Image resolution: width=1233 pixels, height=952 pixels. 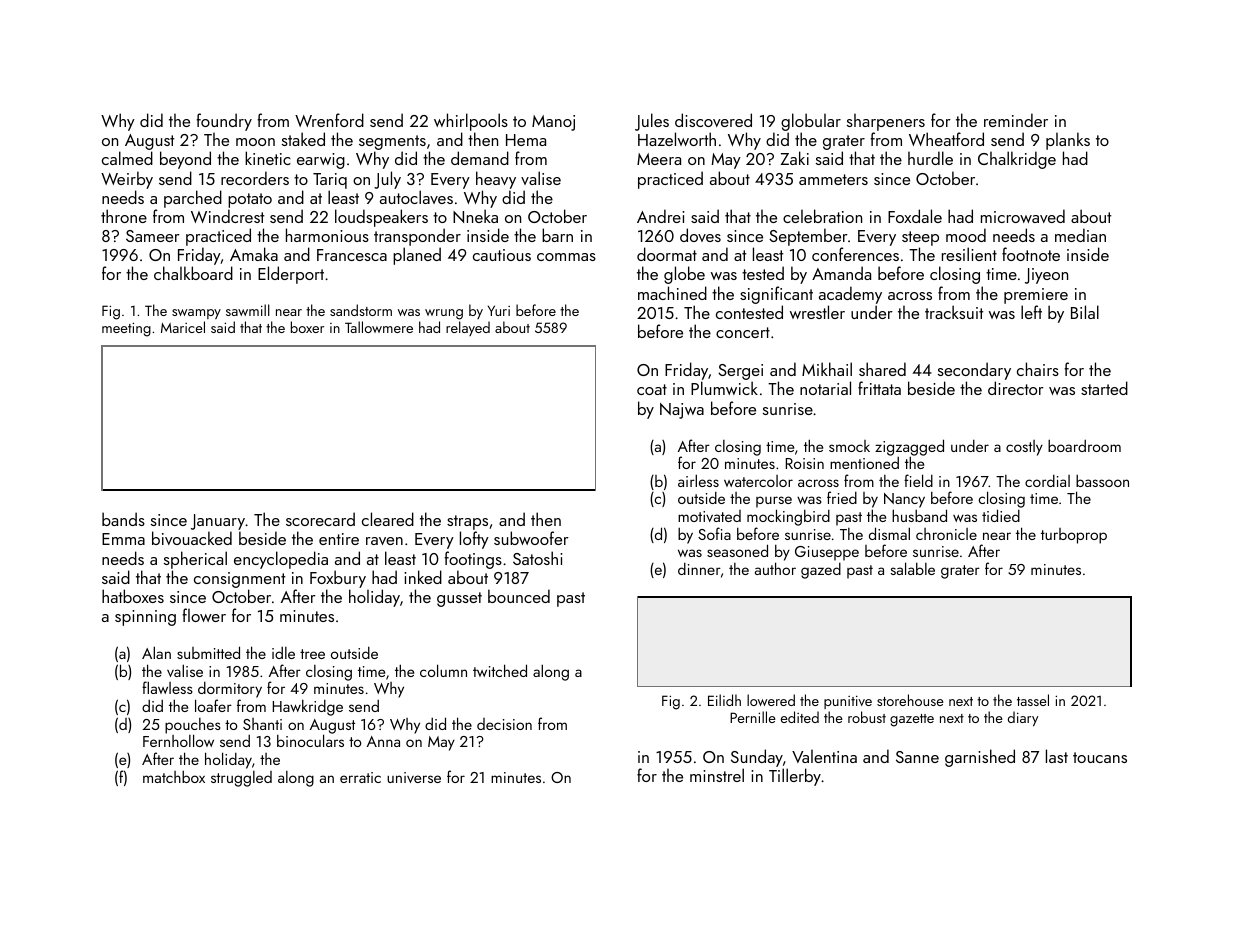 What do you see at coordinates (795, 158) in the screenshot?
I see `Zaki` at bounding box center [795, 158].
